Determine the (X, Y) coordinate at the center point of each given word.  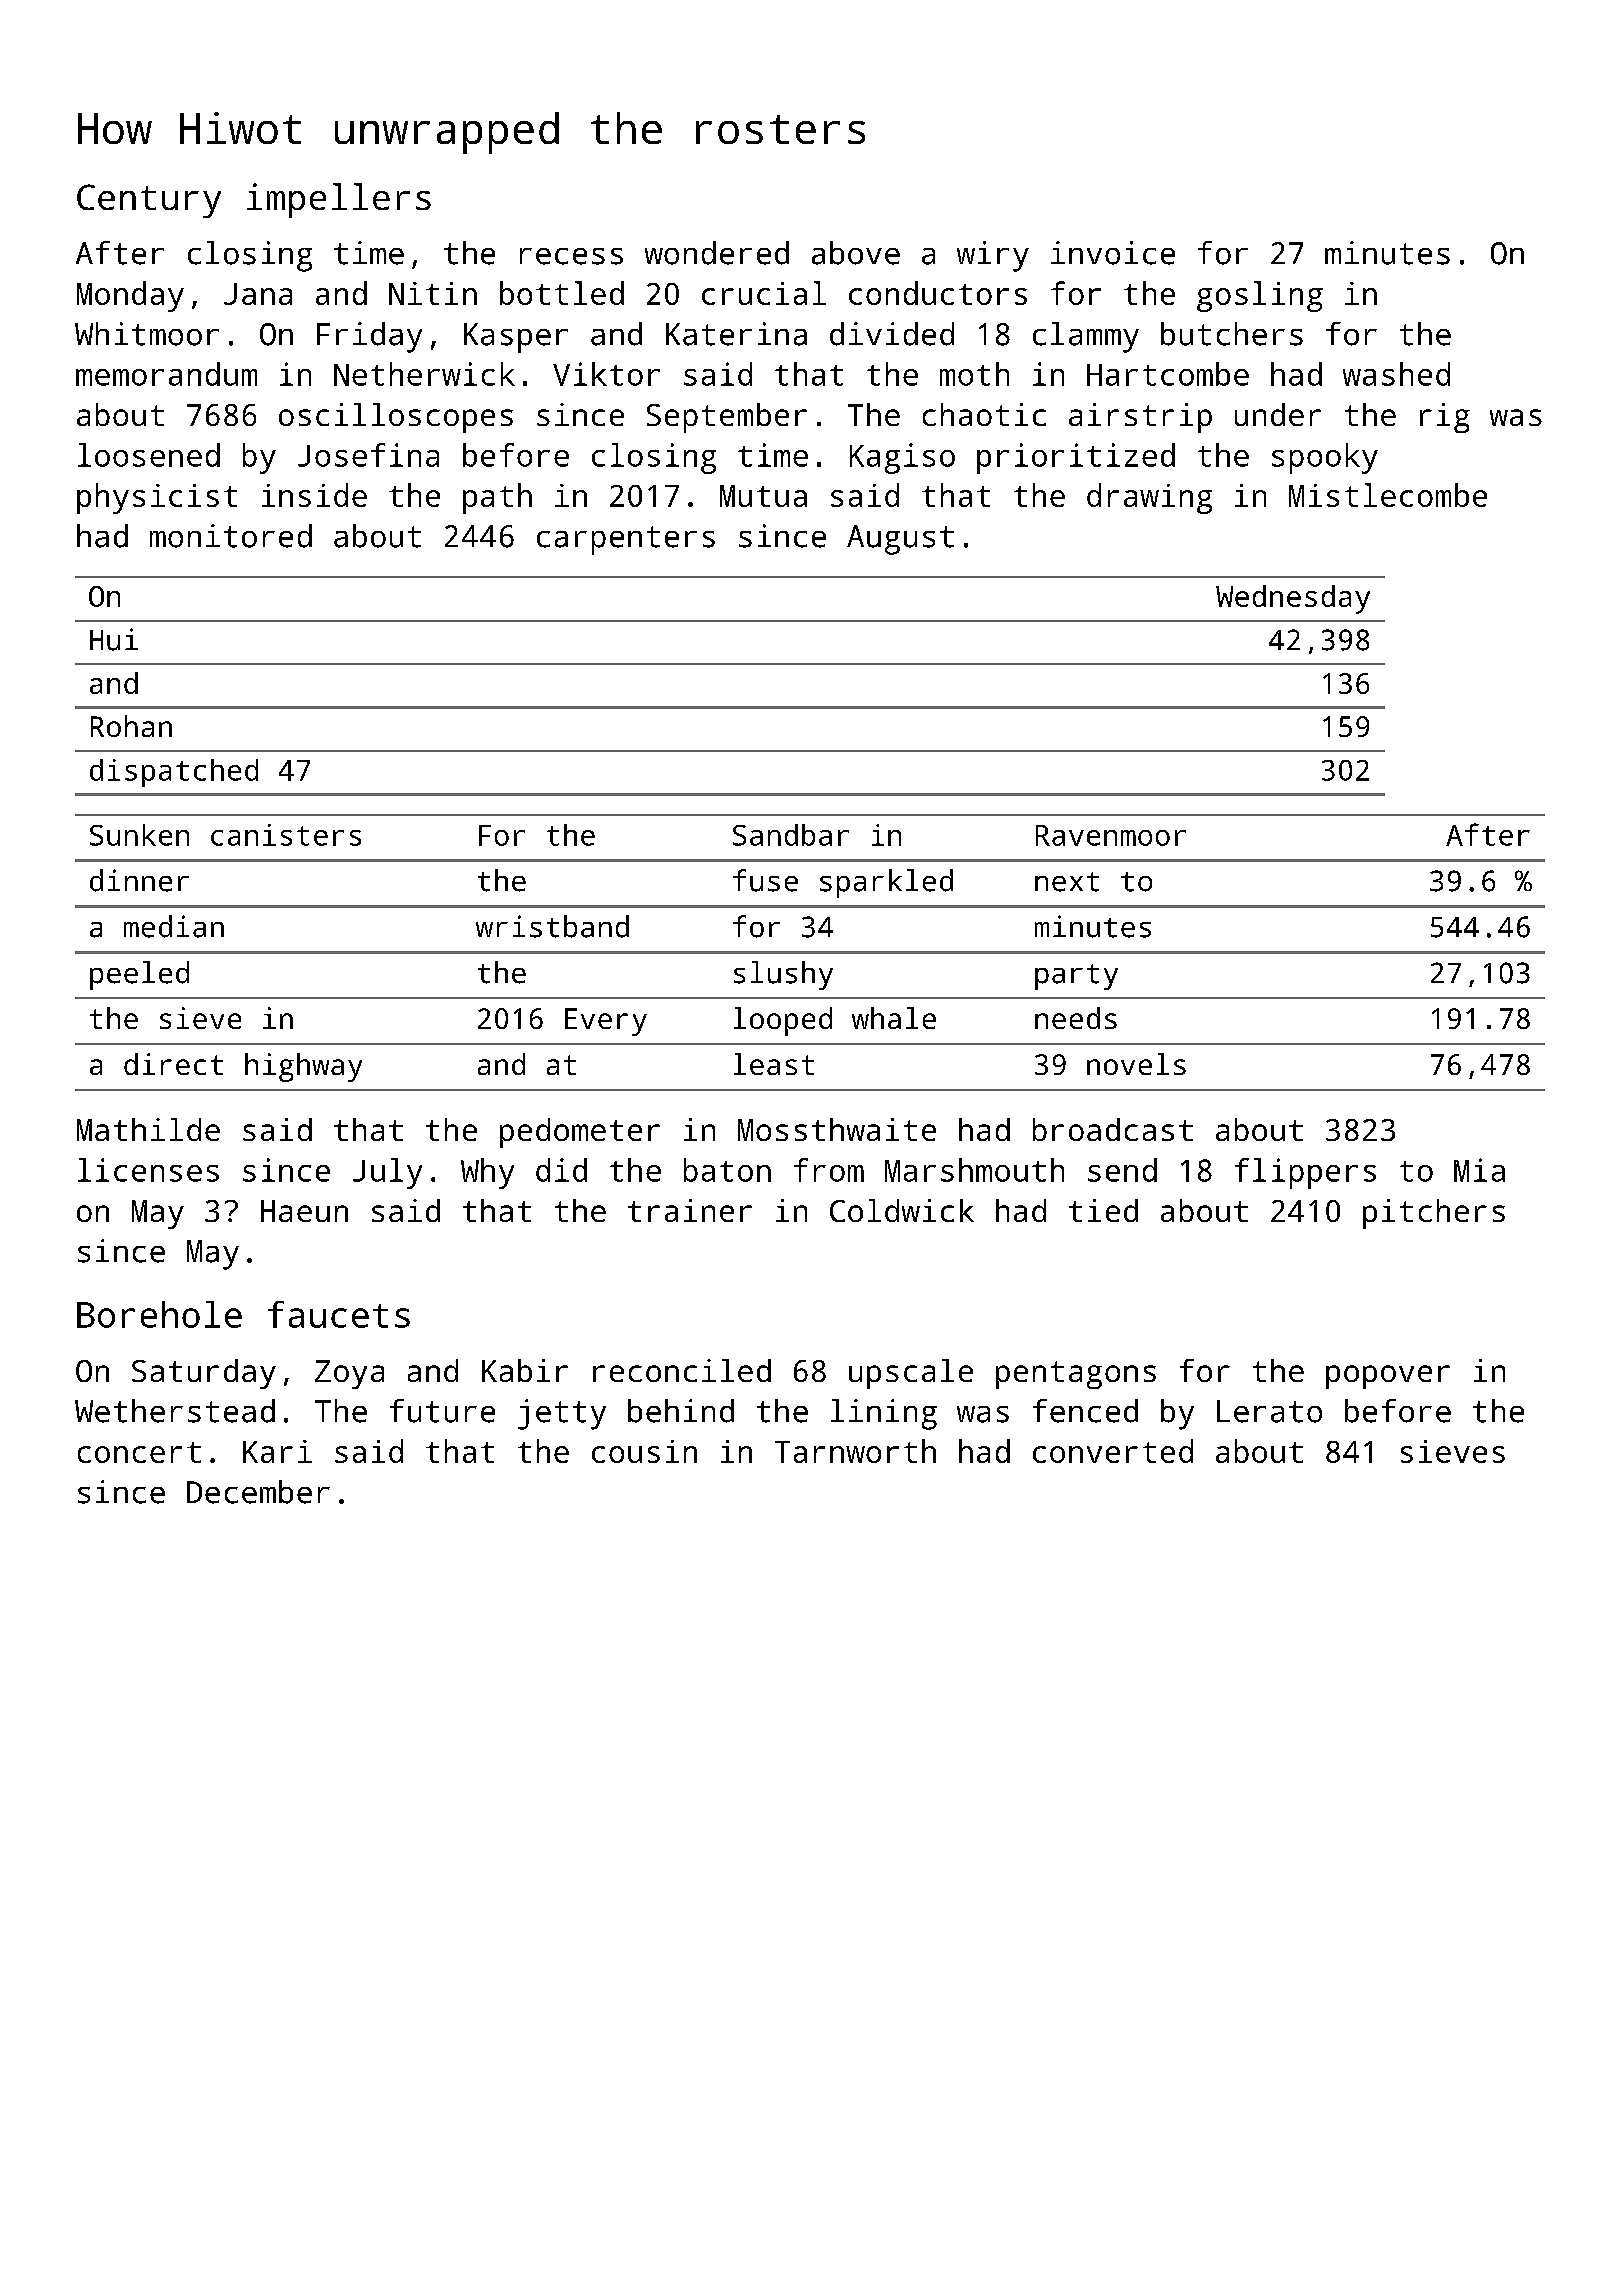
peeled (139, 975)
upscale (911, 1374)
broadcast (1113, 1129)
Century (149, 201)
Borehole (159, 1314)
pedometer (580, 1133)
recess (571, 256)
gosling (1260, 296)
